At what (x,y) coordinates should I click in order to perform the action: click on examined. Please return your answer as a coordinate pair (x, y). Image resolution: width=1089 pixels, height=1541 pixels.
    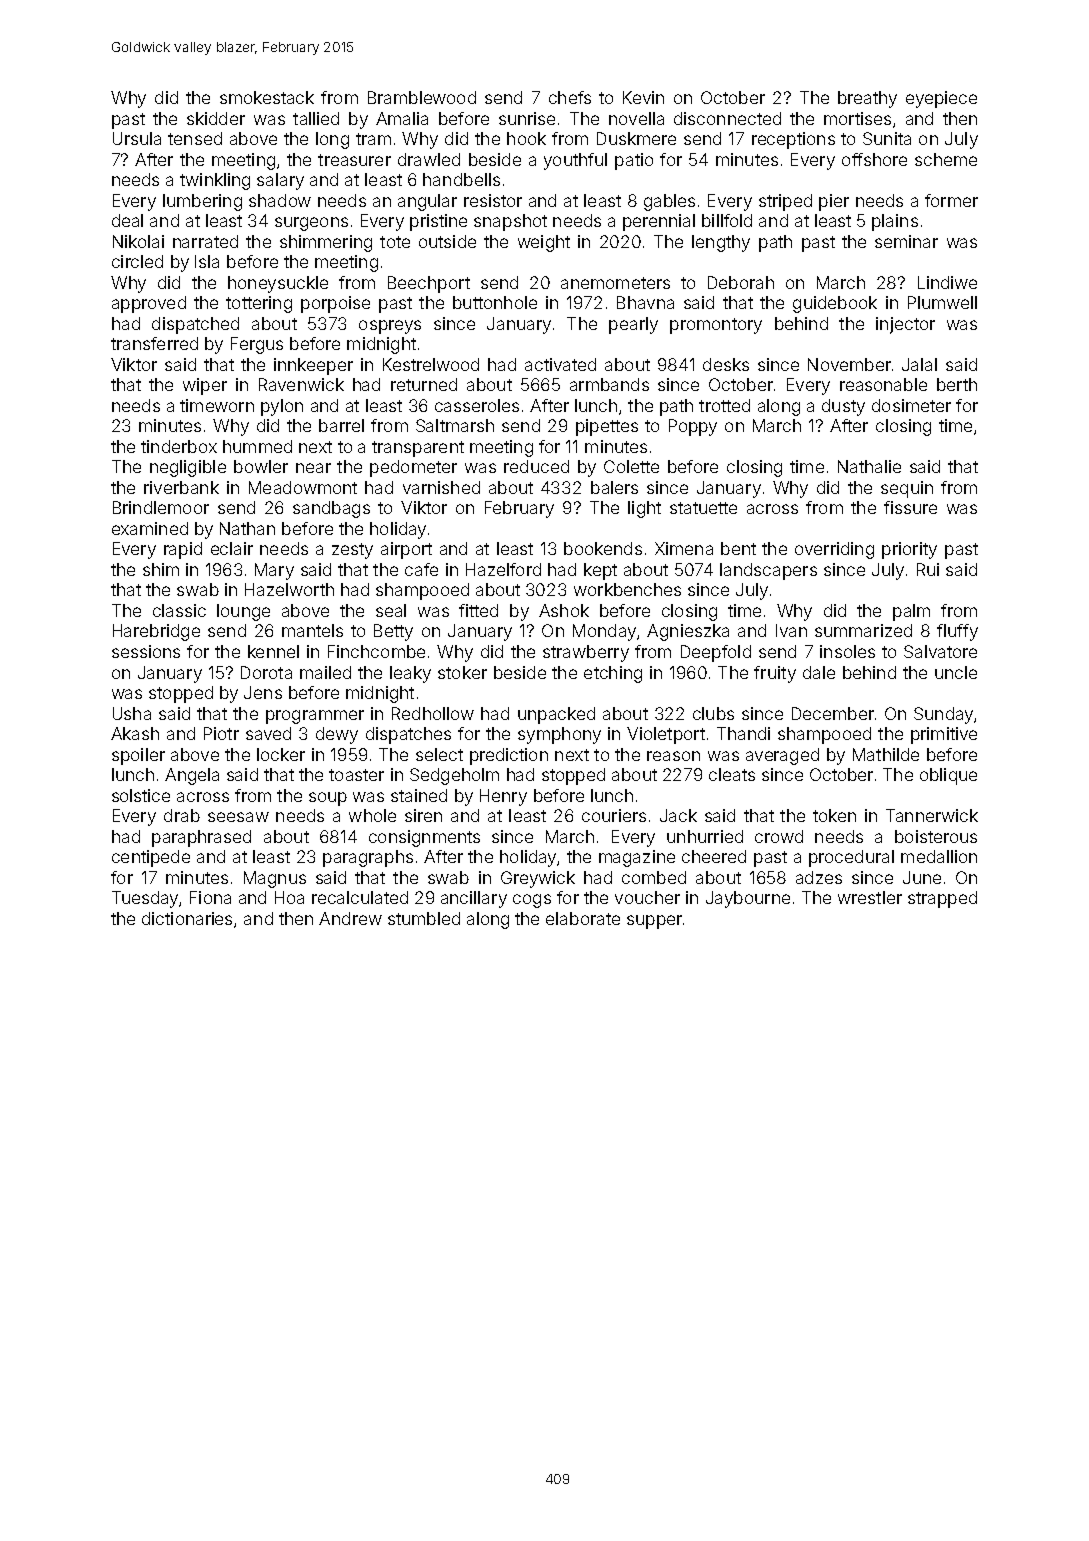
    Looking at the image, I should click on (150, 528).
